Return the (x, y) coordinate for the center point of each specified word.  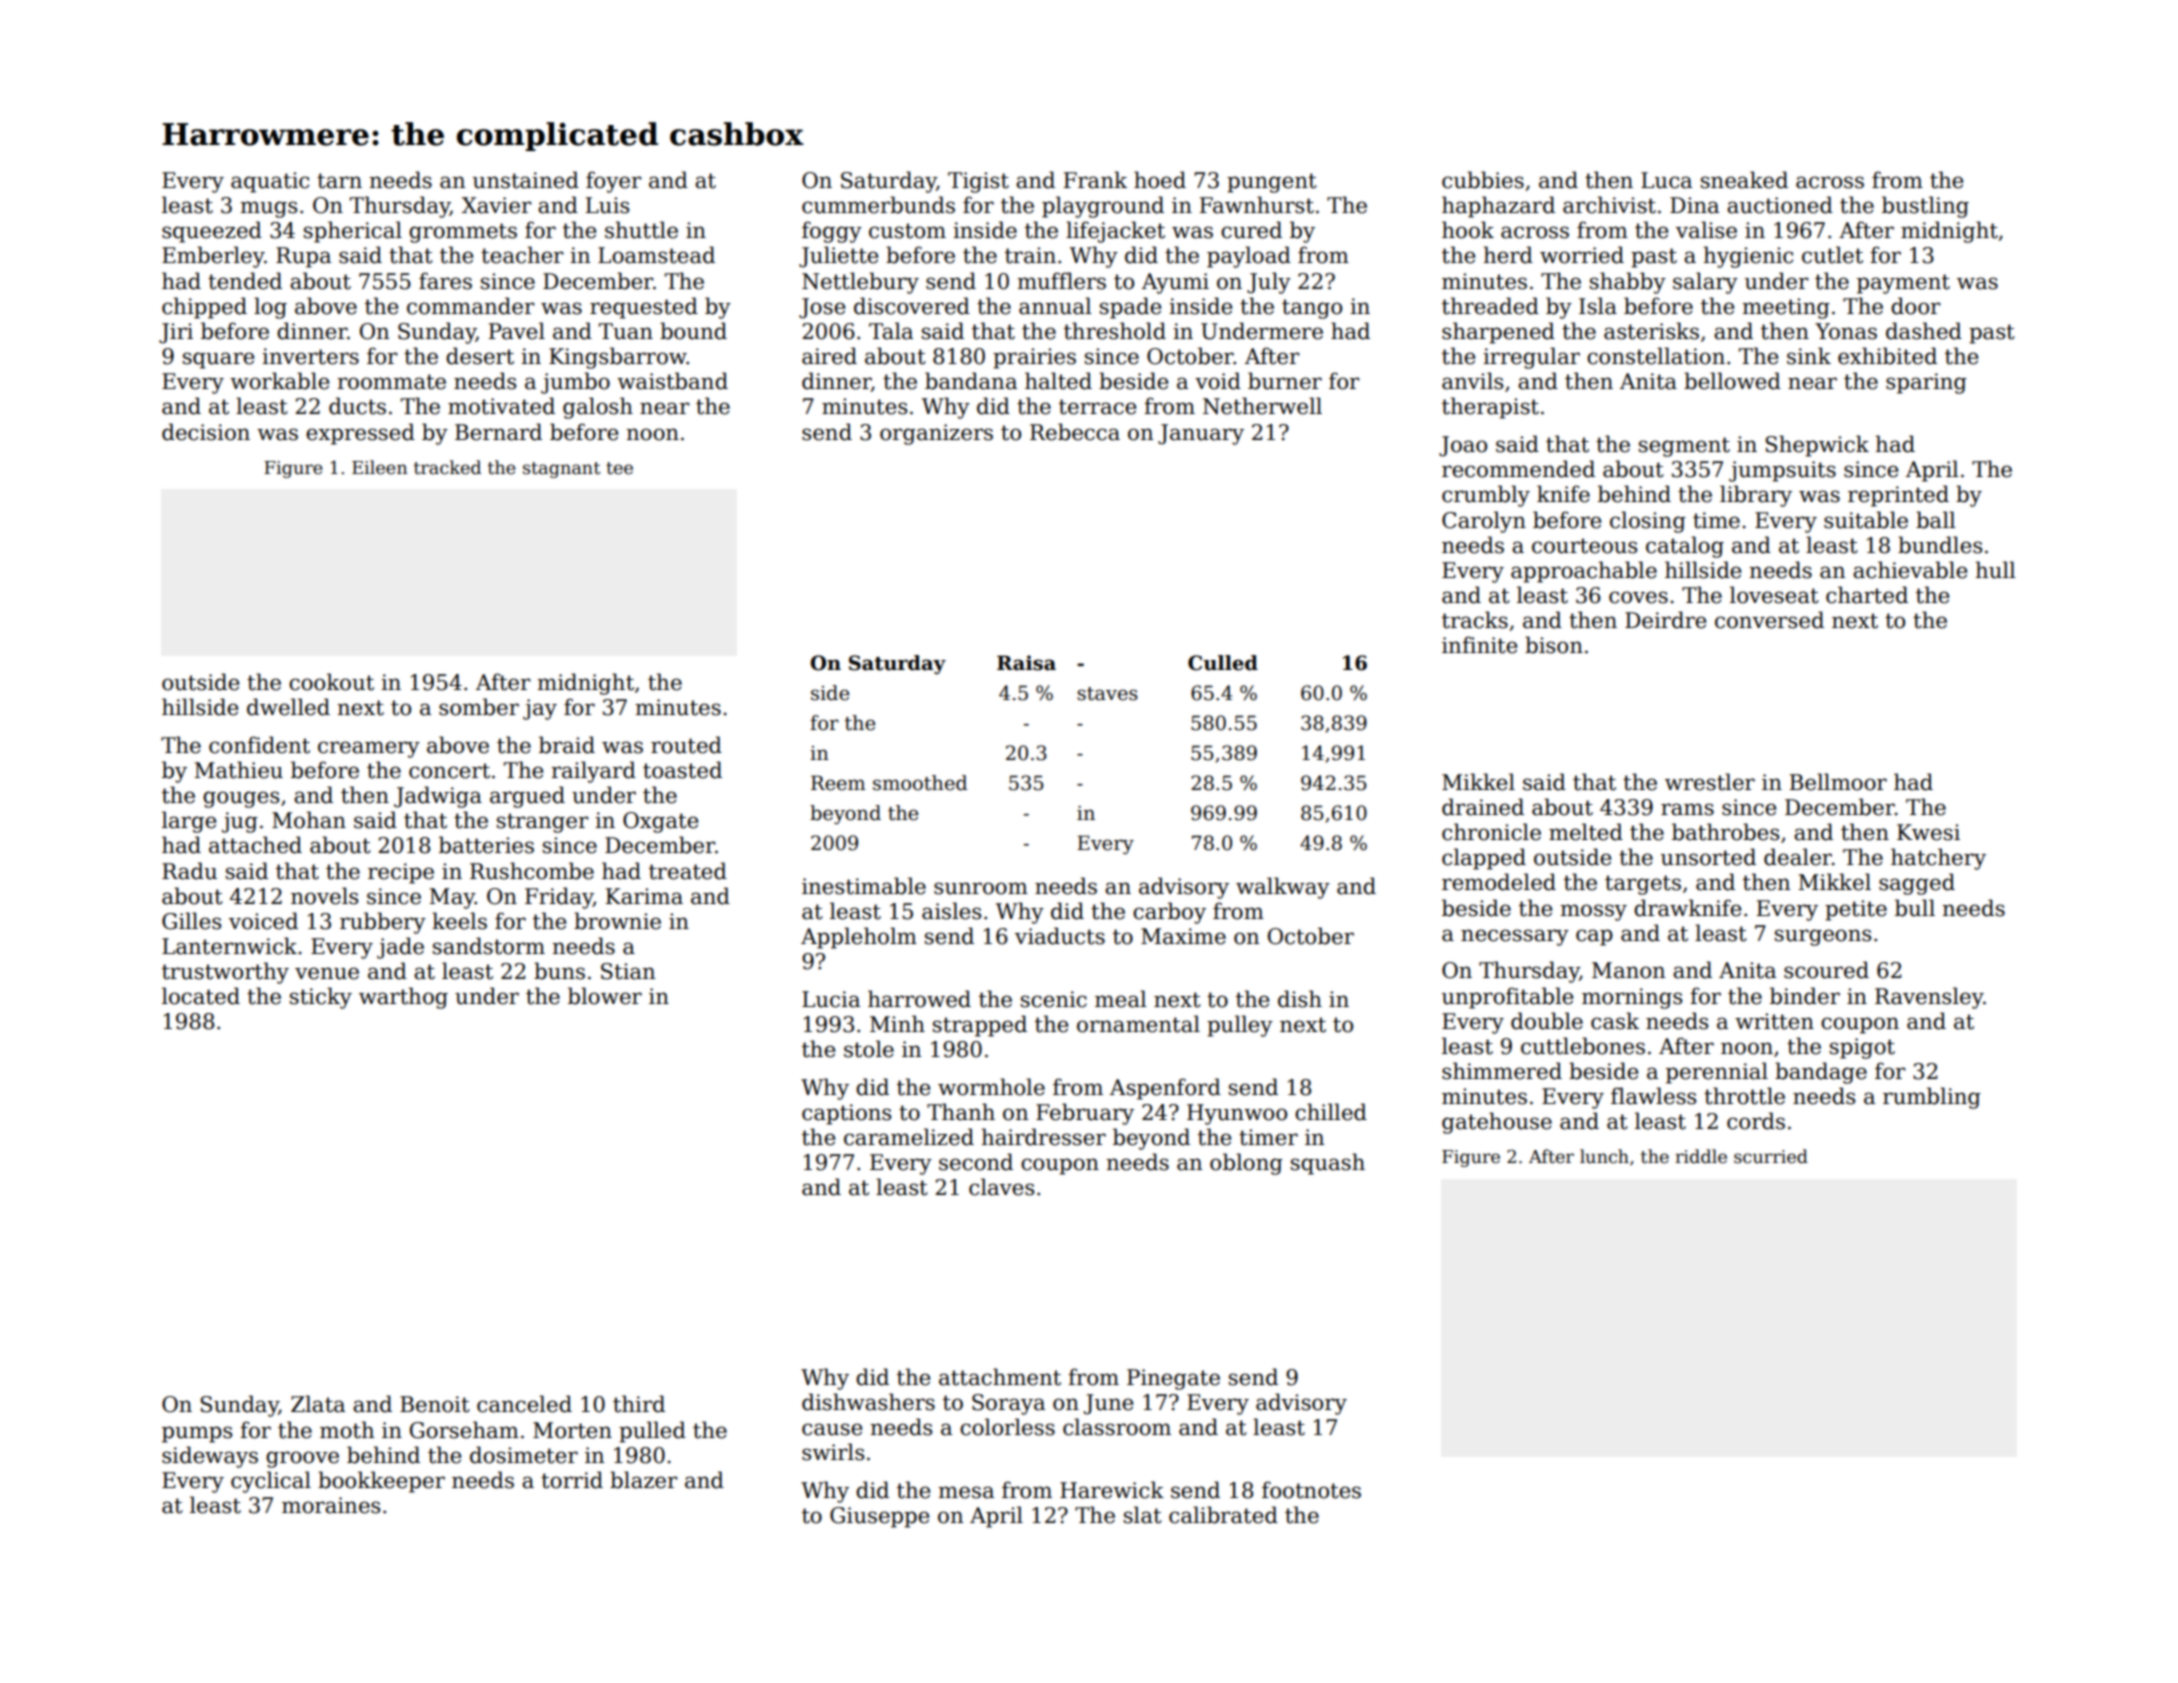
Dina (1694, 205)
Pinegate (1173, 1379)
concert (449, 771)
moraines (331, 1505)
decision (206, 432)
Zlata (318, 1404)
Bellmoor (1838, 782)
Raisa (1026, 663)
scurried (1771, 1156)
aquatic (270, 182)
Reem (838, 783)
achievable (1910, 570)
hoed (1160, 180)
